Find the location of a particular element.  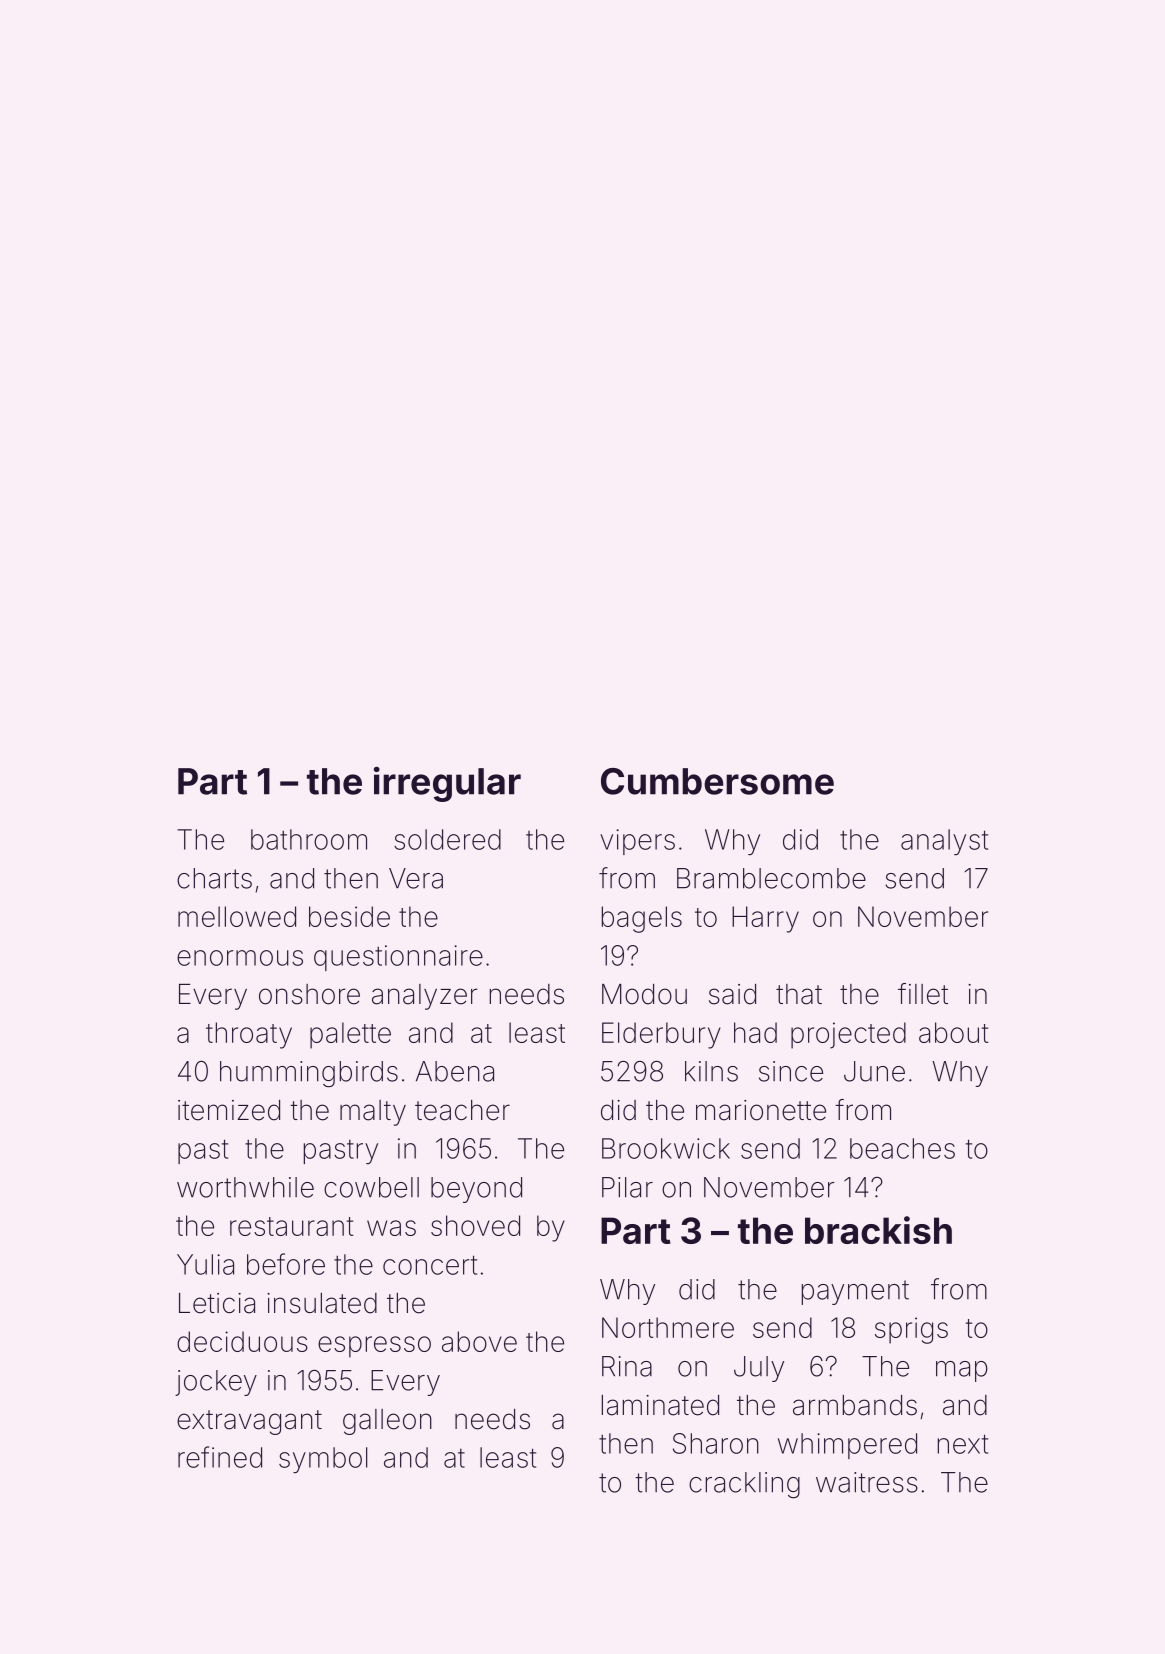

beaches is located at coordinates (902, 1148).
